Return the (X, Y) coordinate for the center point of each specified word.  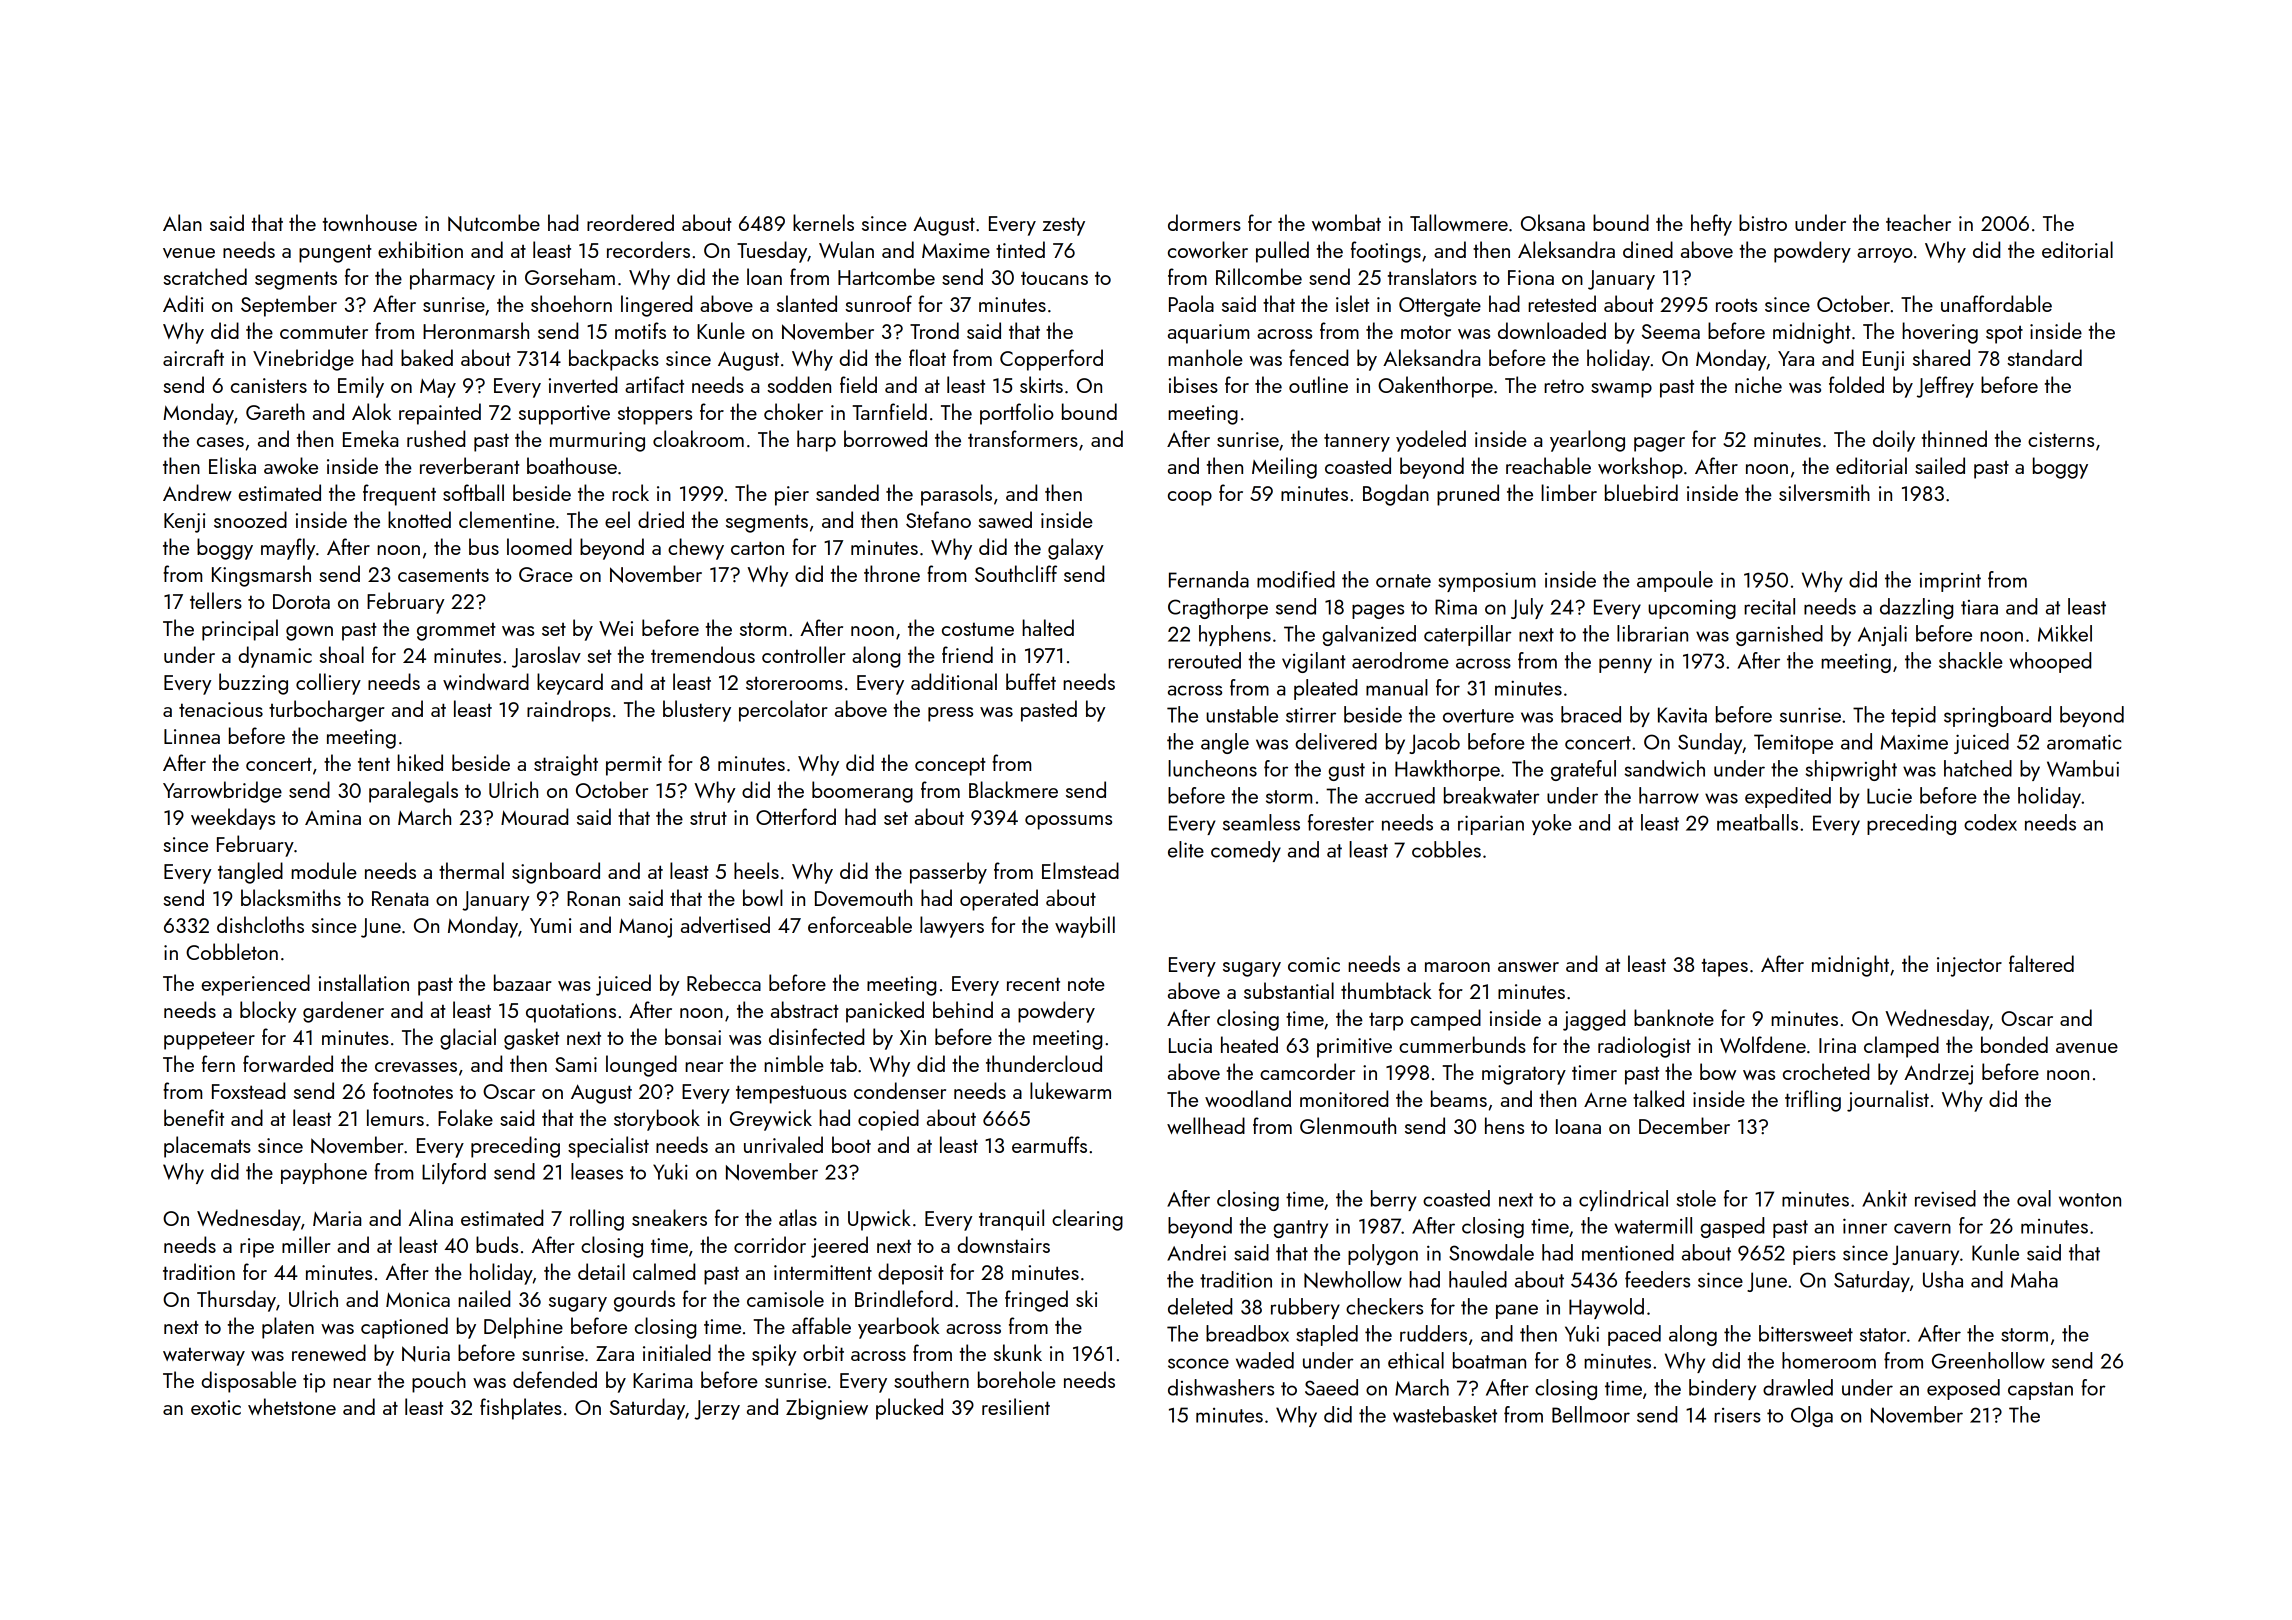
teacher (1918, 222)
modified (1296, 579)
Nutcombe (494, 223)
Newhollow (1353, 1279)
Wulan (846, 249)
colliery (328, 684)
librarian (1652, 633)
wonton (2090, 1200)
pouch (439, 1382)
